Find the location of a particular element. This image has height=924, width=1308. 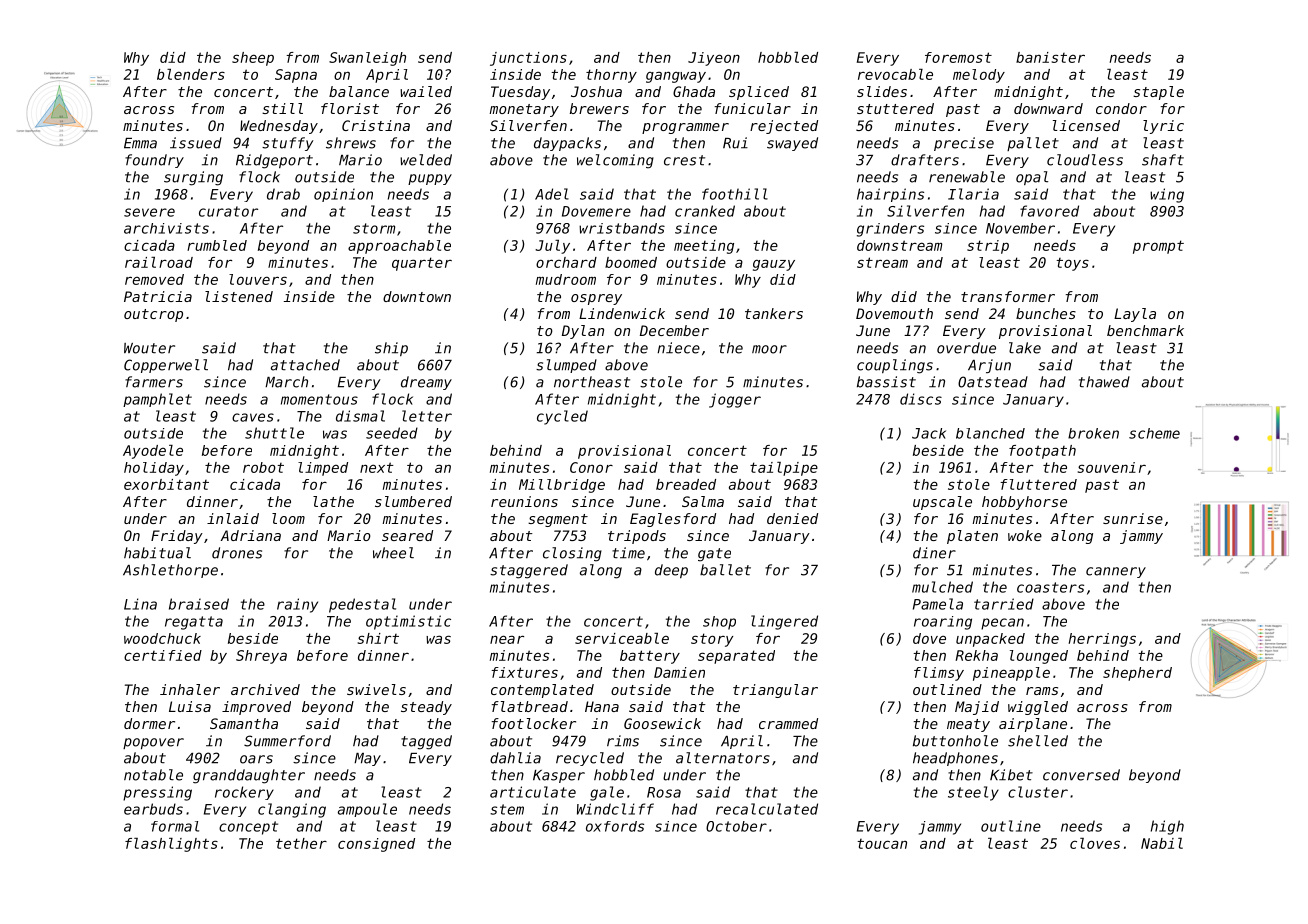

consigned is located at coordinates (376, 845).
